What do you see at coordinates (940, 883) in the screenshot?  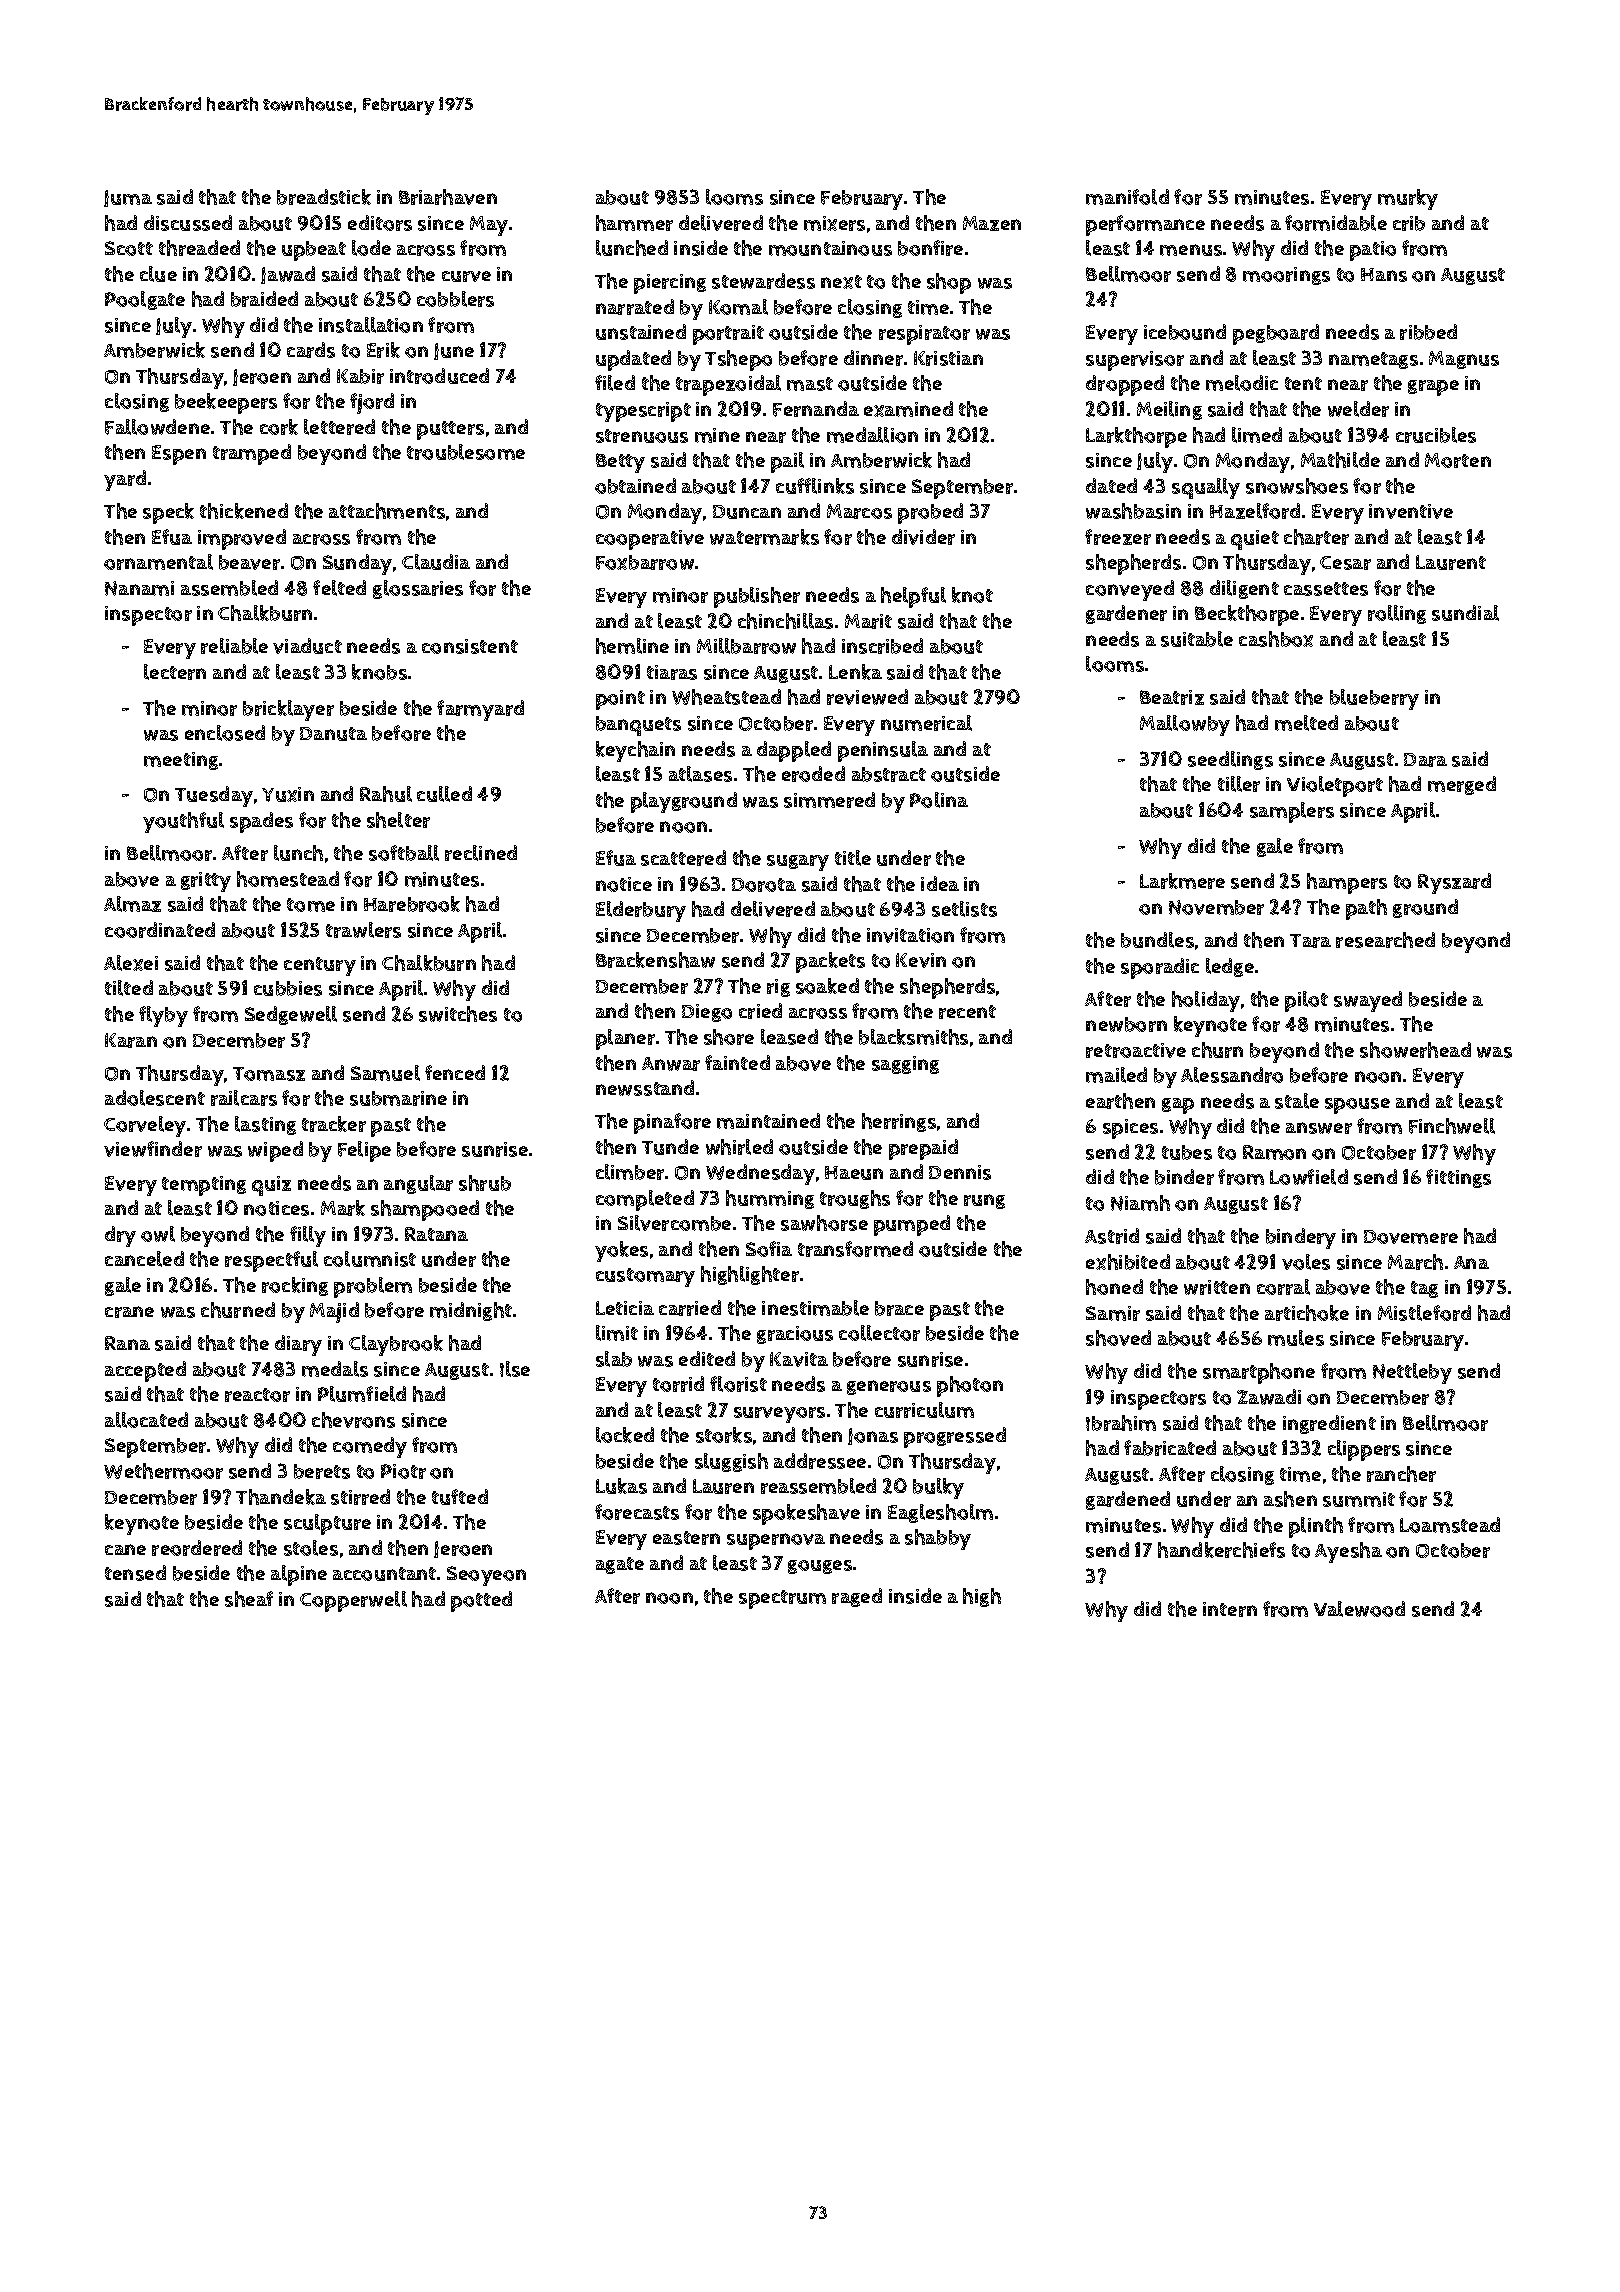 I see `idea` at bounding box center [940, 883].
